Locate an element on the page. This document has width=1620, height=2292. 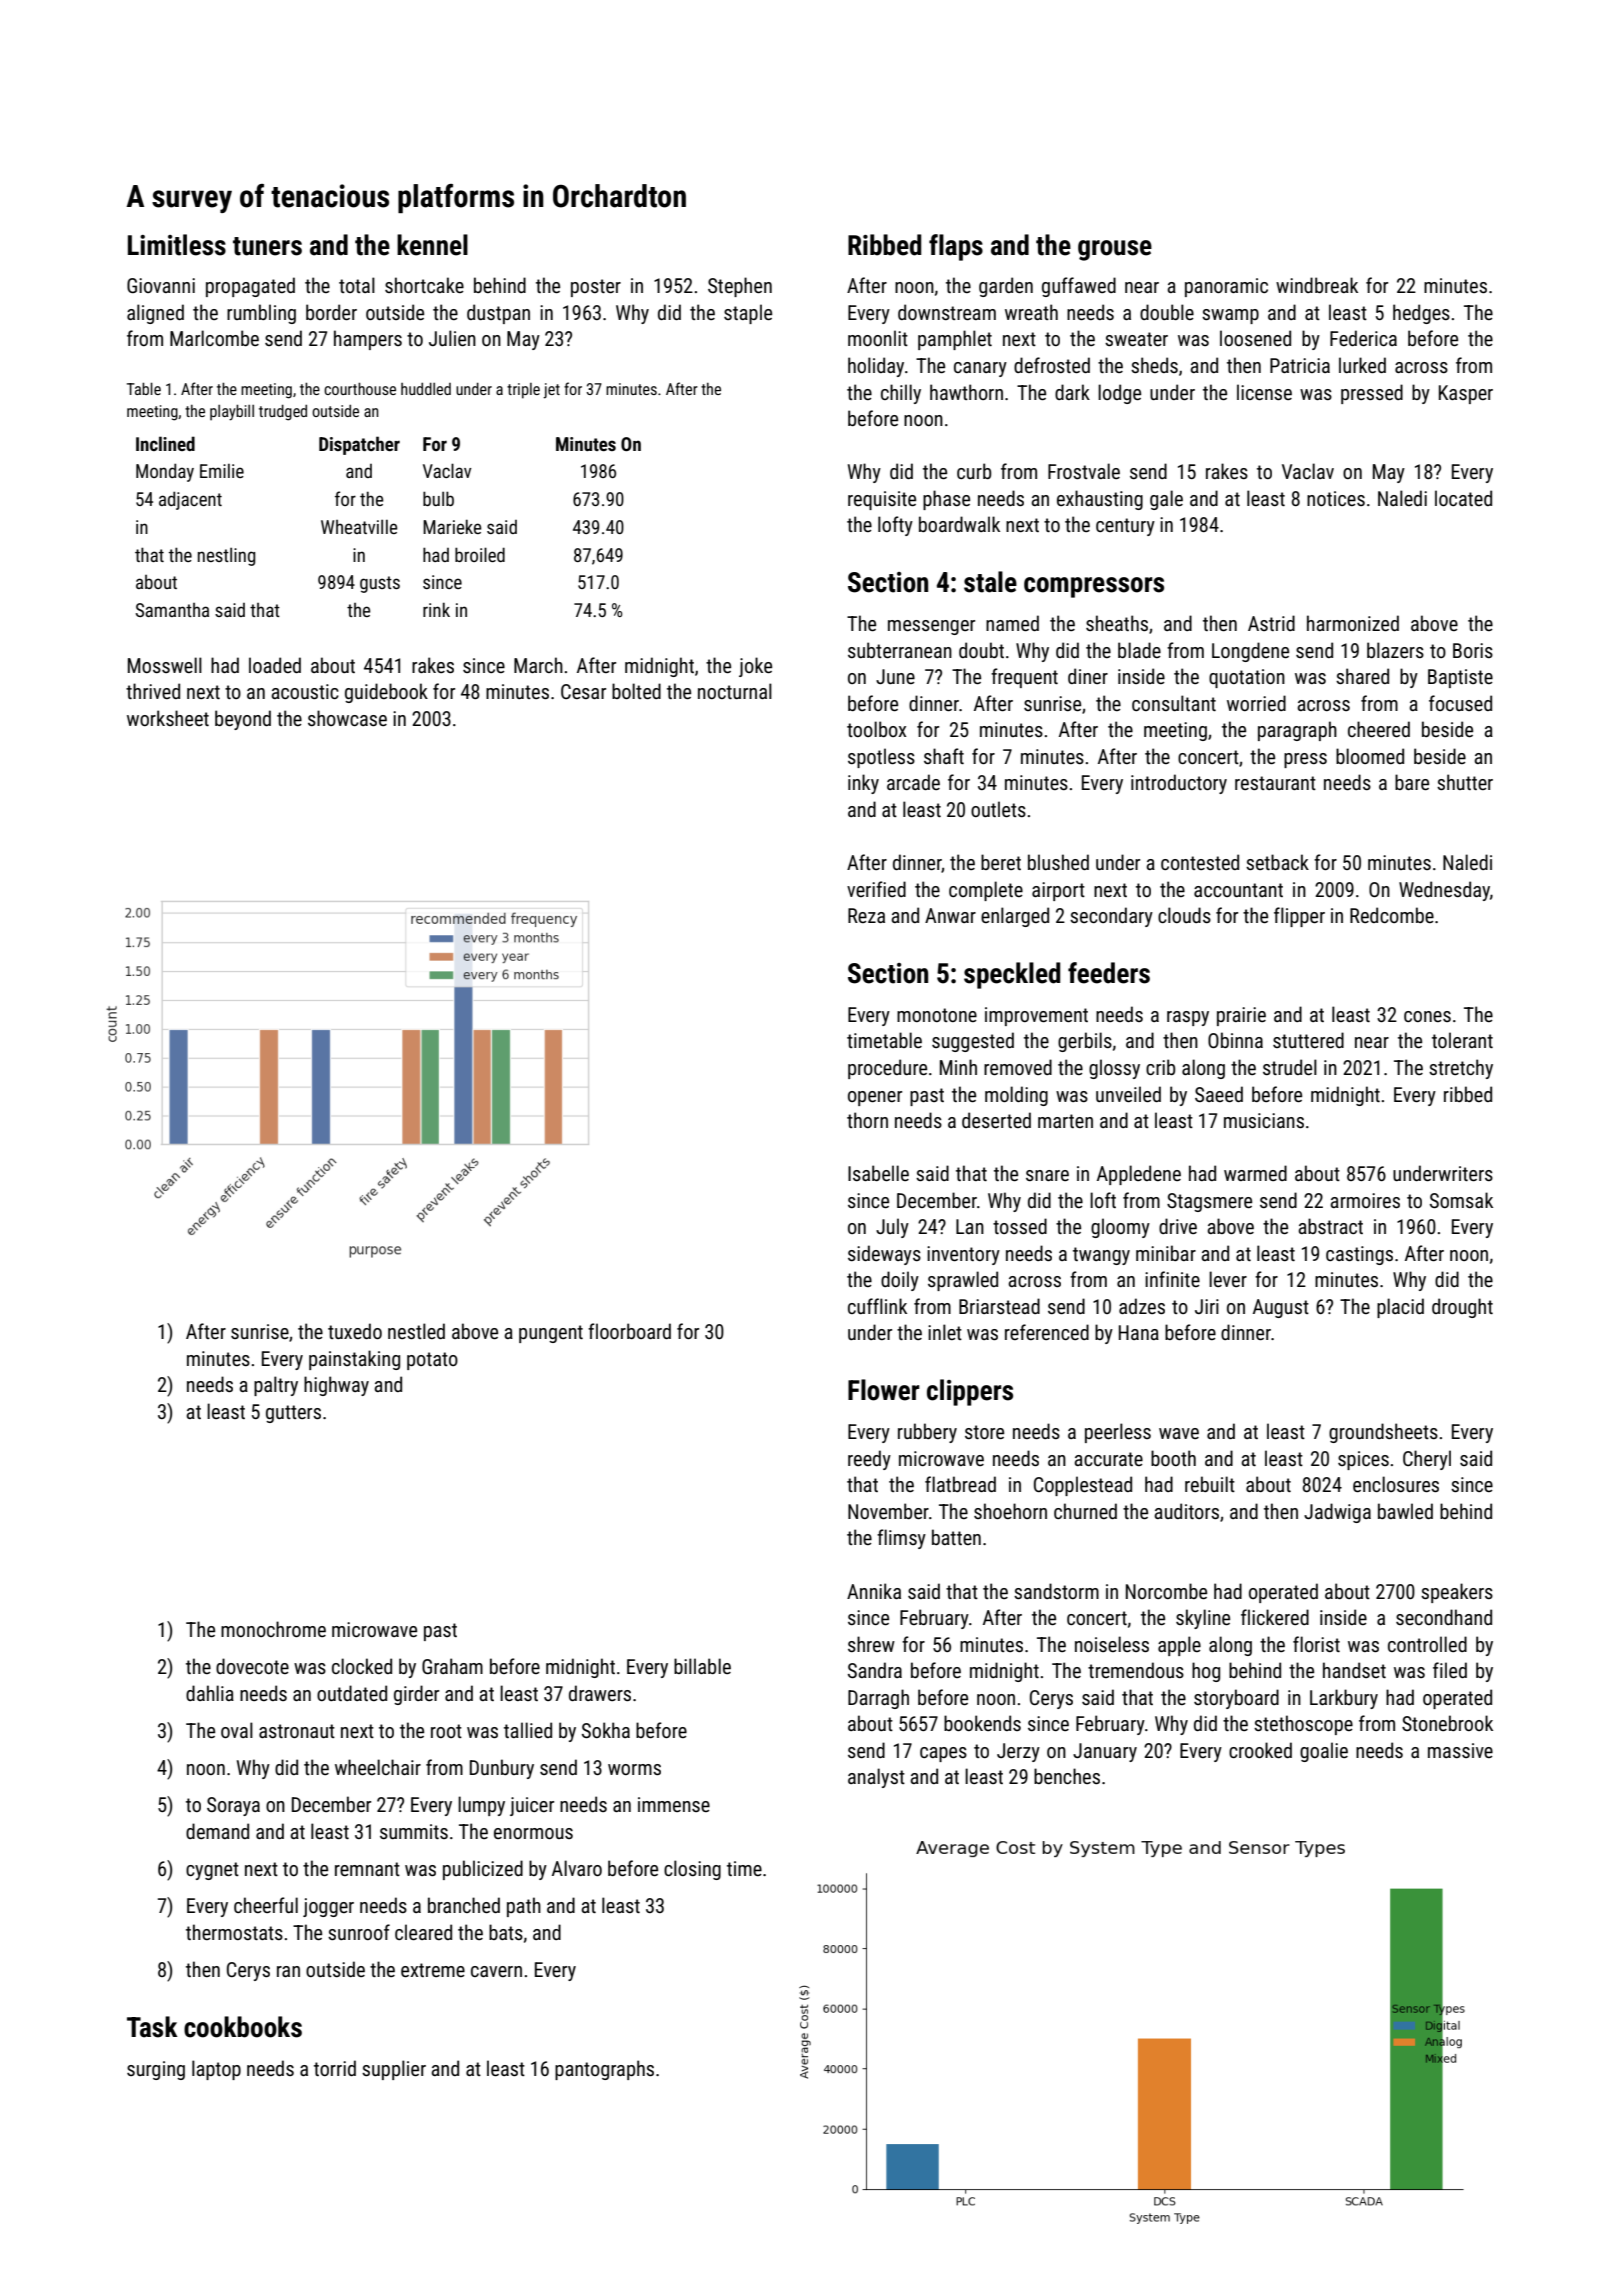
drawers is located at coordinates (600, 1693).
